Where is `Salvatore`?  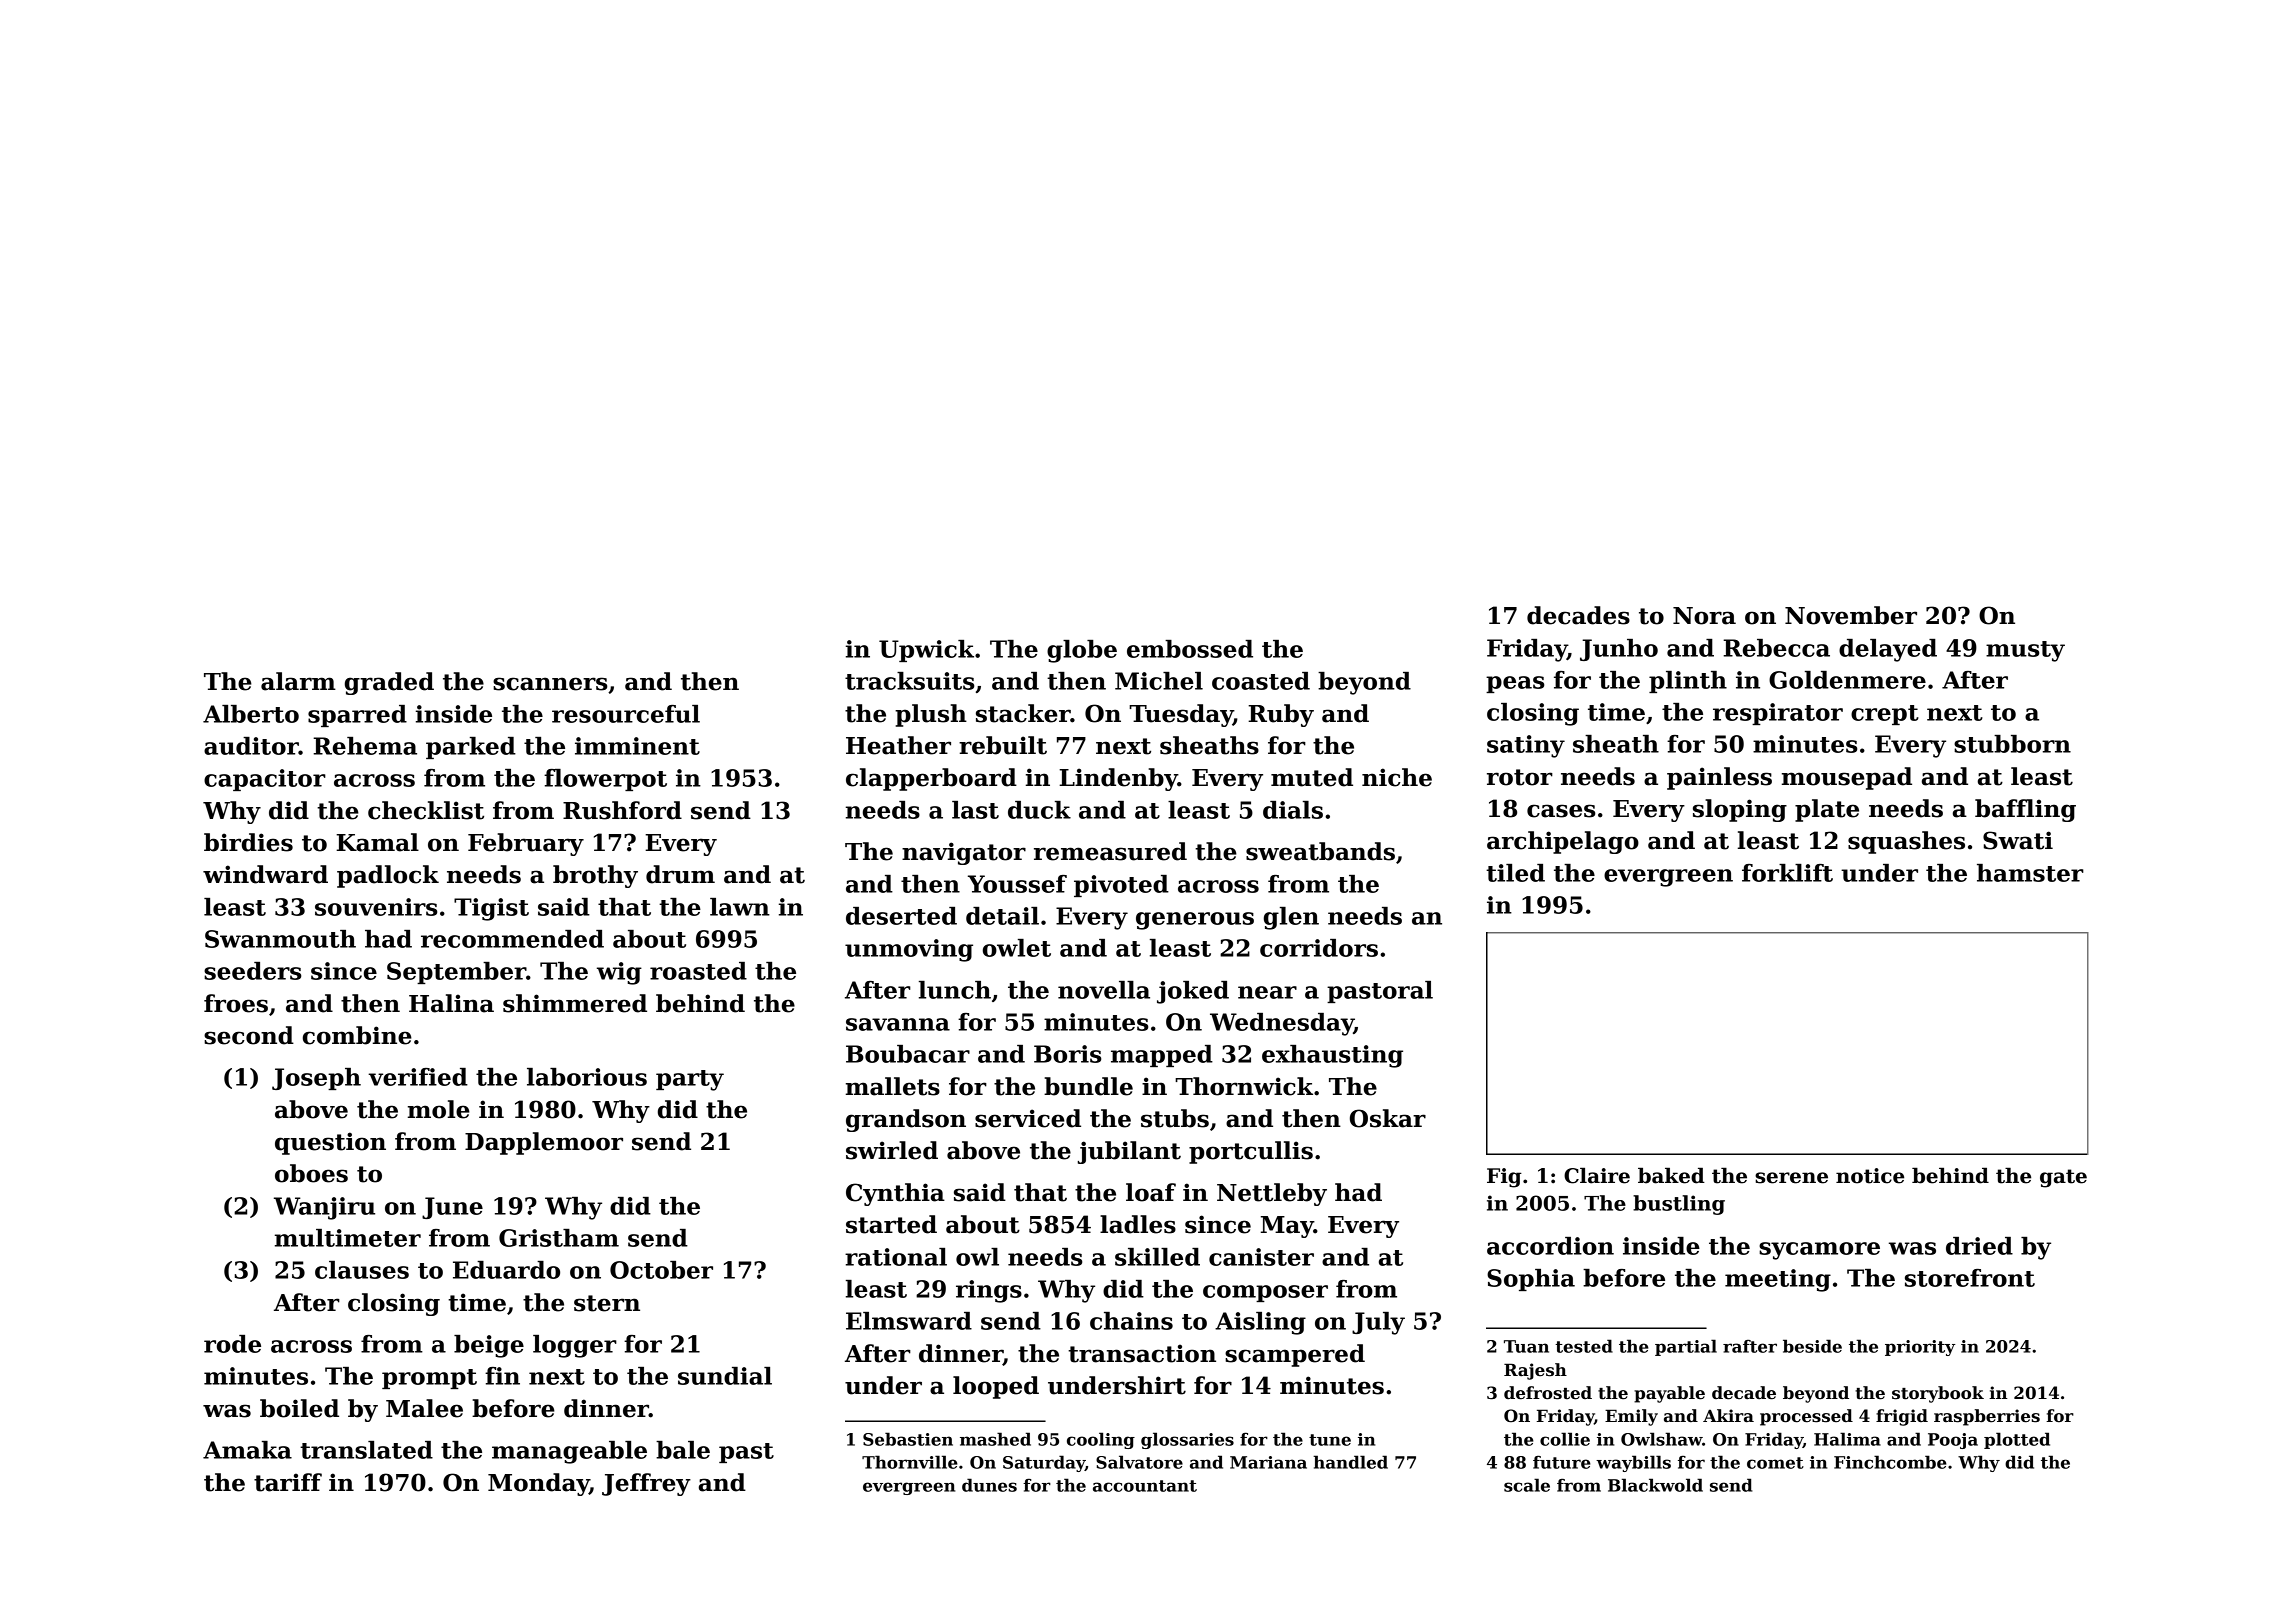 Salvatore is located at coordinates (1139, 1462).
